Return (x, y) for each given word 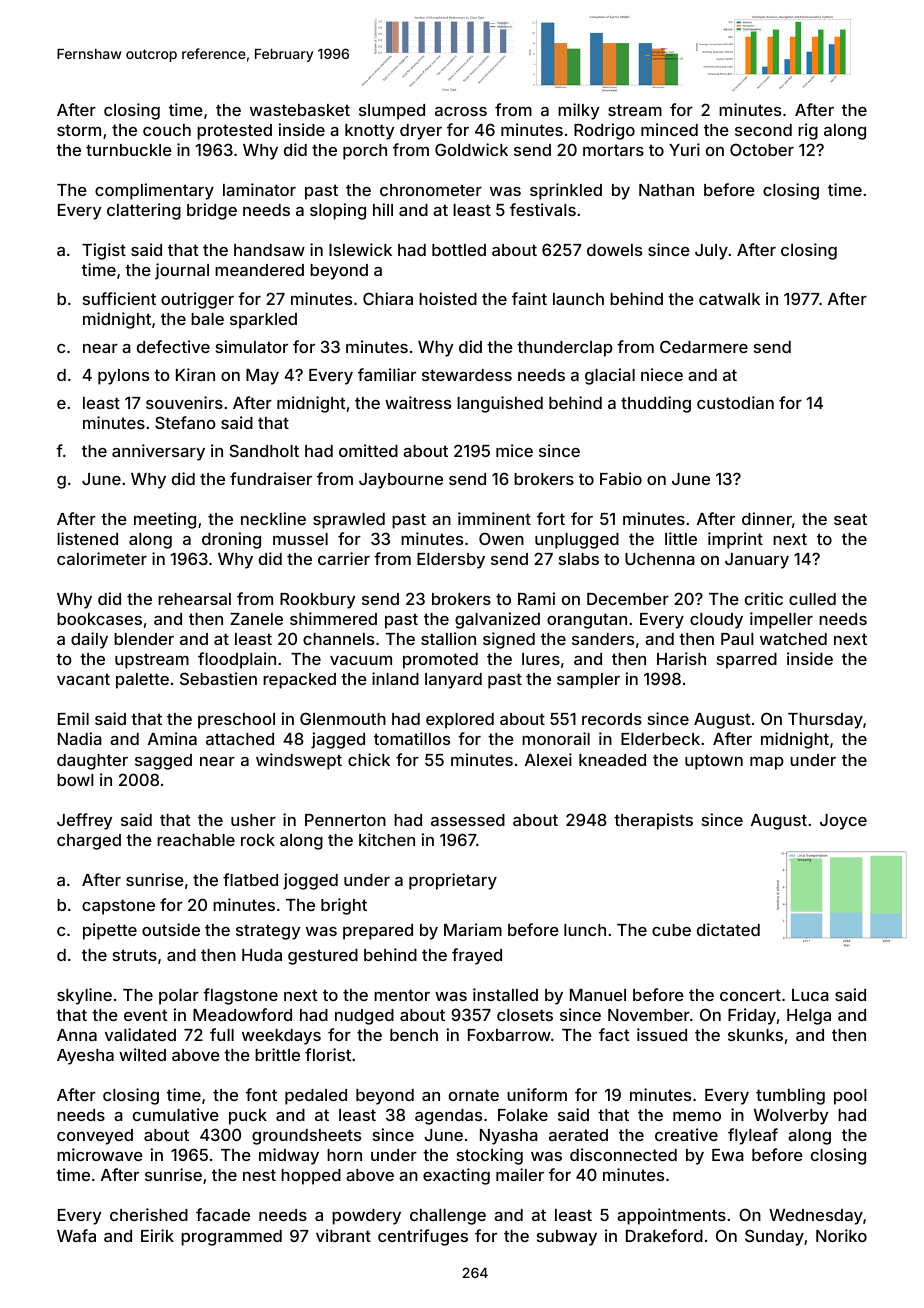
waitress (418, 402)
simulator (252, 346)
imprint (735, 540)
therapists (653, 821)
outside (171, 929)
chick (369, 759)
